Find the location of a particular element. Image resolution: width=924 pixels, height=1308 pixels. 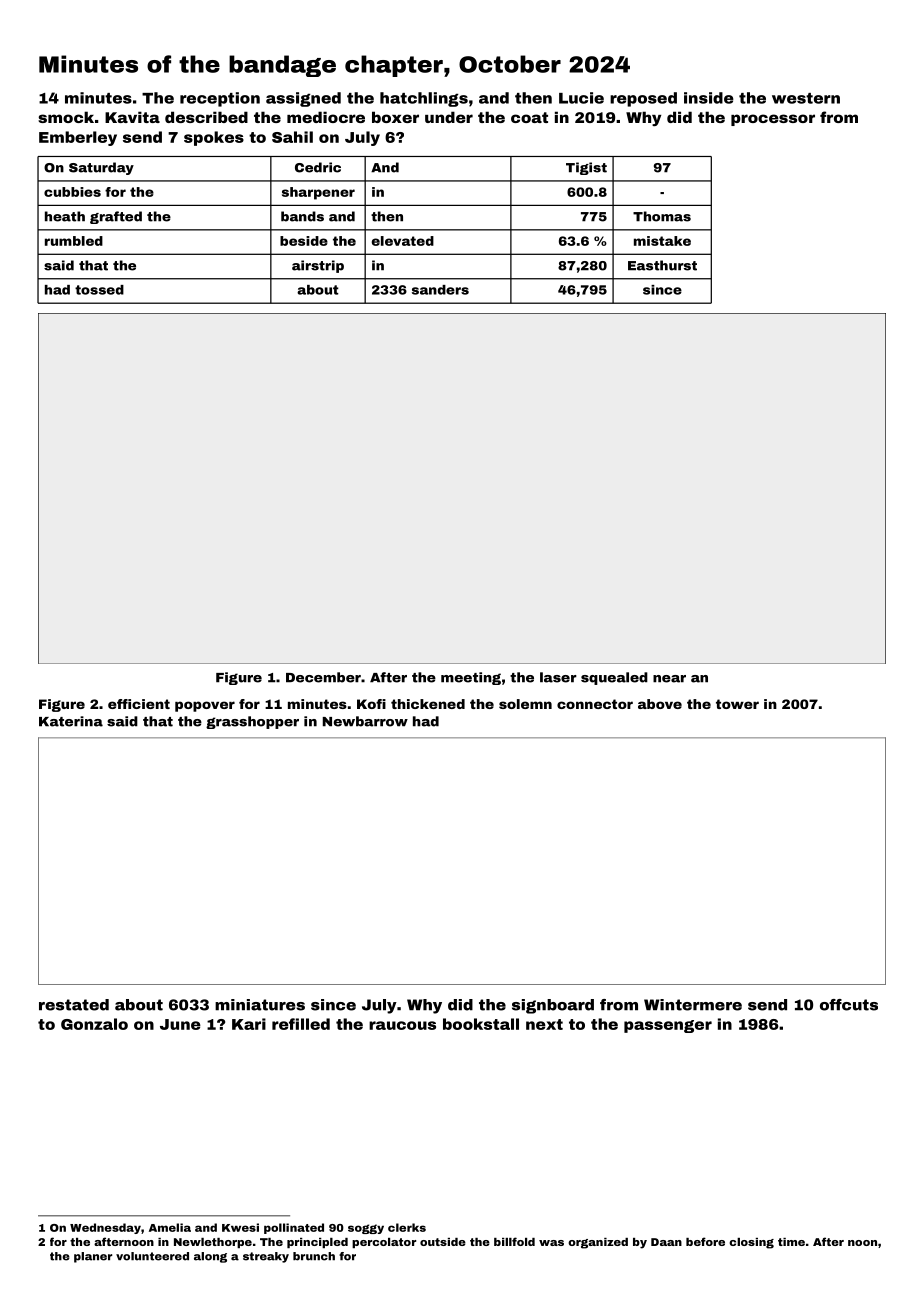

Amelia is located at coordinates (170, 1227).
